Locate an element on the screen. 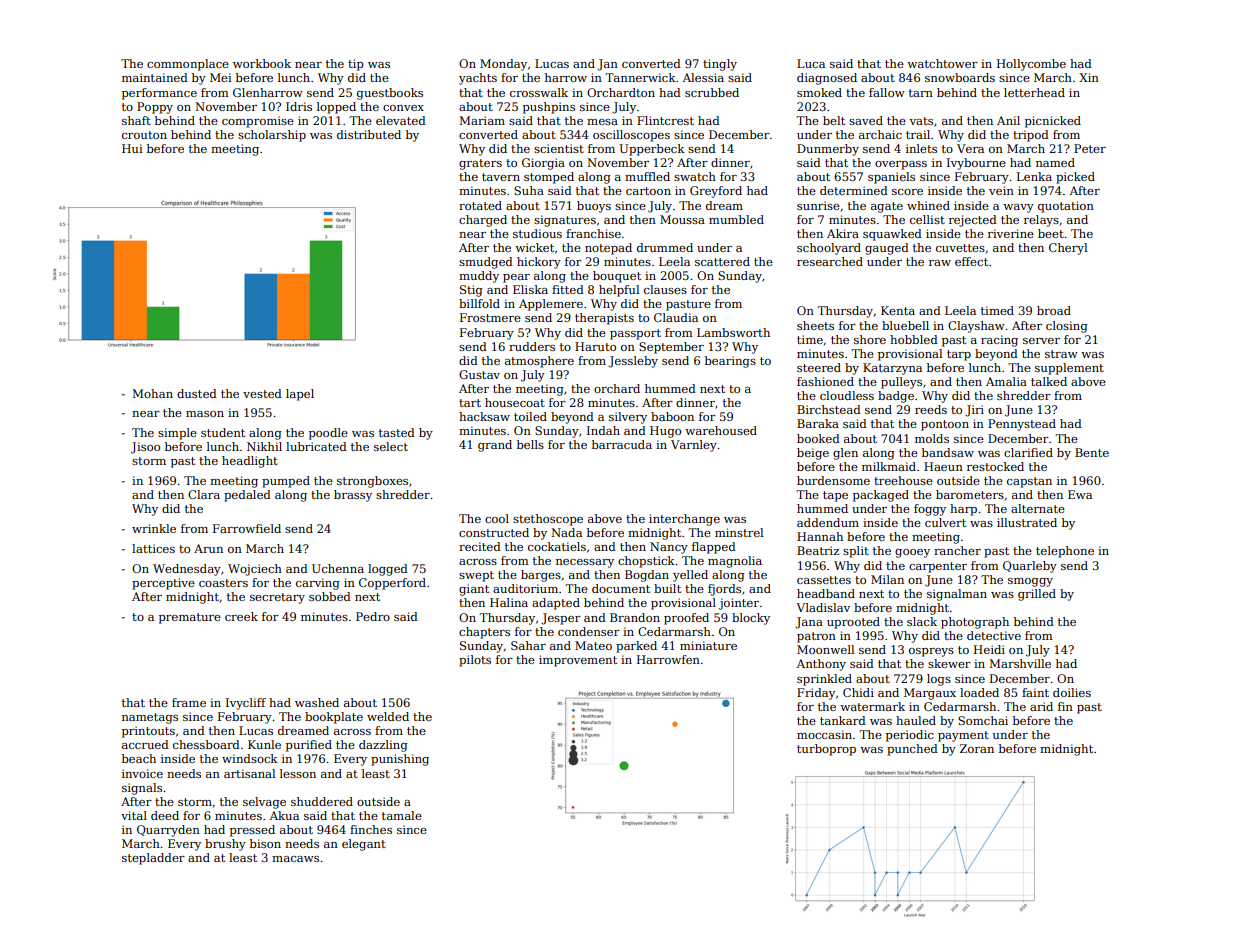 Image resolution: width=1233 pixels, height=952 pixels. interchange is located at coordinates (684, 520).
